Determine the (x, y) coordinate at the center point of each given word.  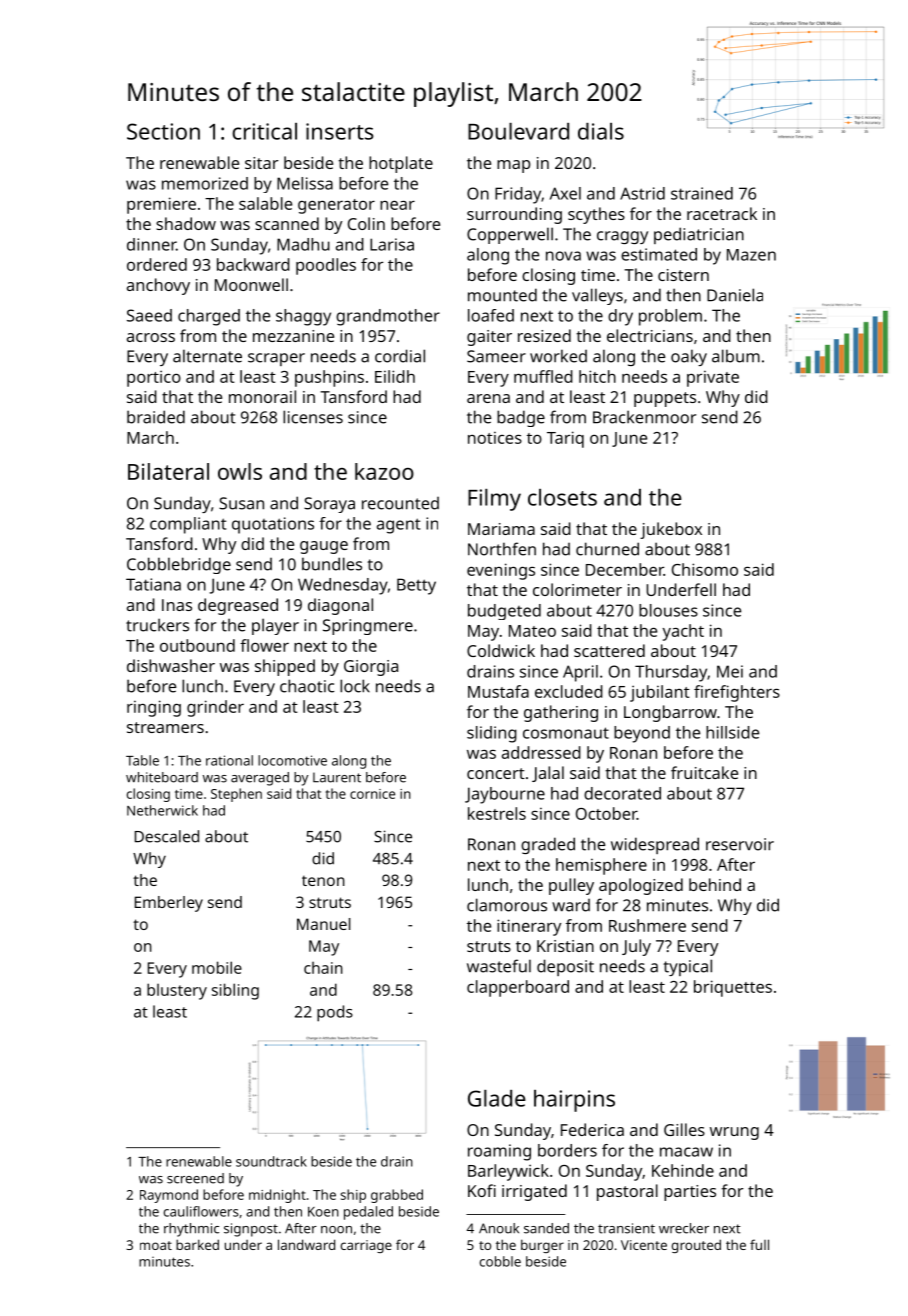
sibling (235, 991)
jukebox (671, 530)
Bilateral (168, 471)
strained (702, 193)
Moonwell (251, 284)
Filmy (494, 500)
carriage (366, 1246)
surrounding (514, 215)
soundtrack (271, 1161)
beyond (642, 734)
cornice (372, 794)
